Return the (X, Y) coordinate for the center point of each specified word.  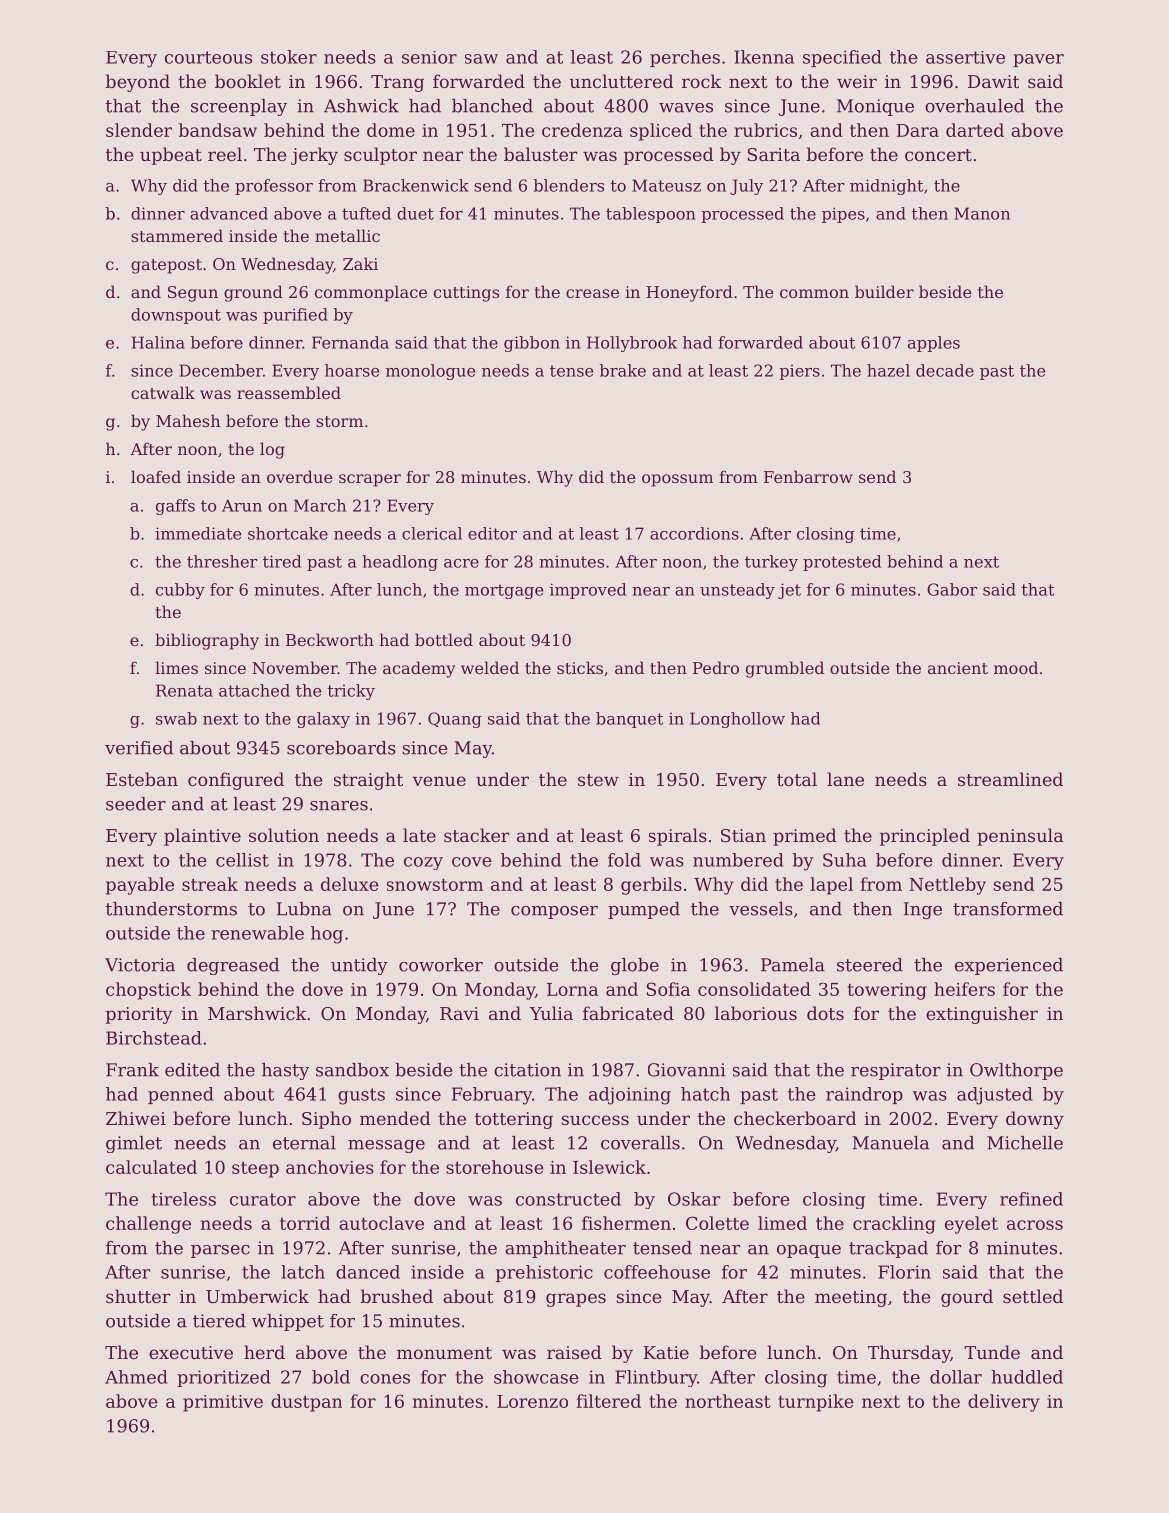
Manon (982, 213)
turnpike (816, 1403)
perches (685, 58)
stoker (289, 57)
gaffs (175, 507)
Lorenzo (532, 1401)
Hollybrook (632, 344)
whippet (288, 1322)
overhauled (974, 106)
